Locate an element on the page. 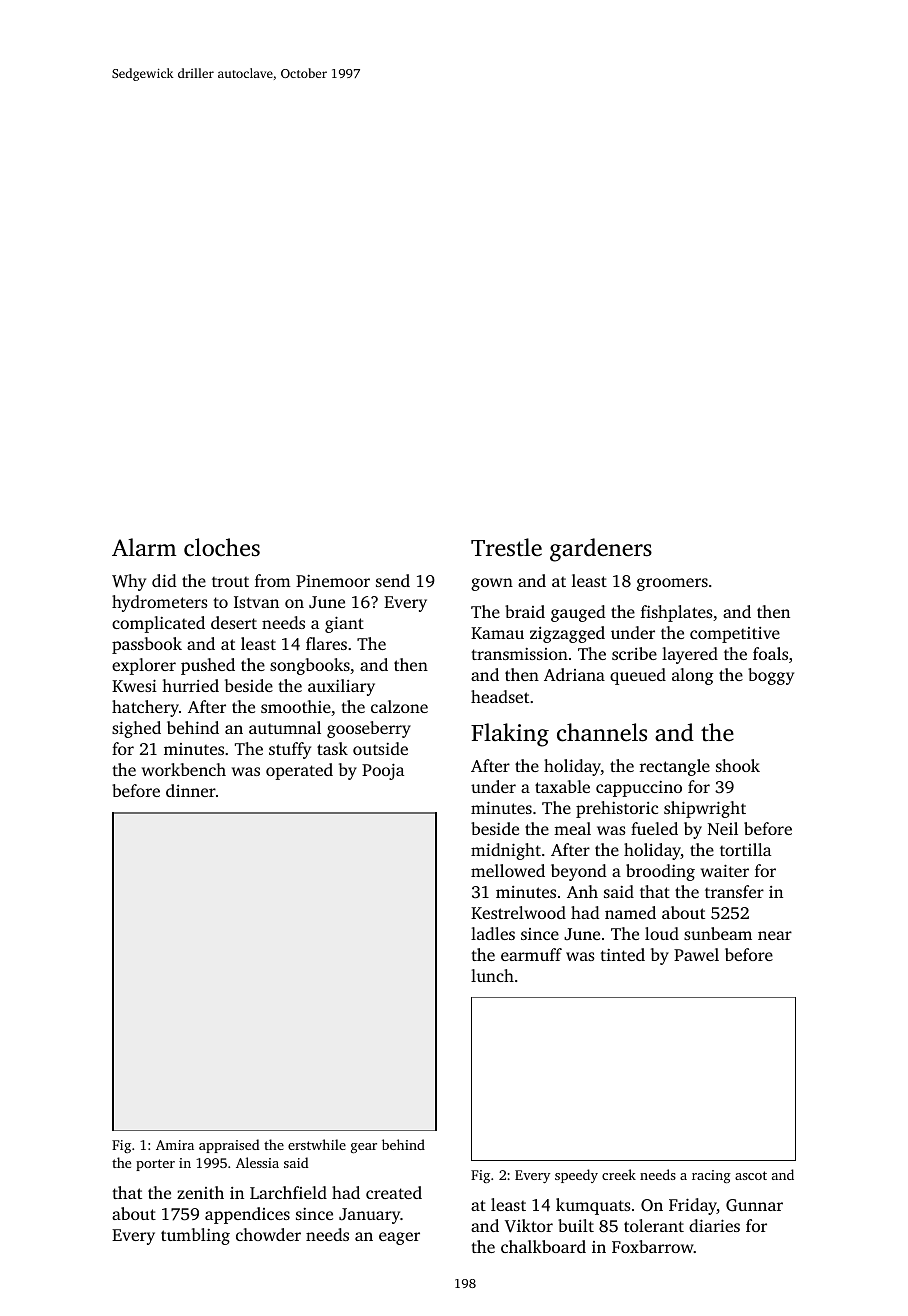  speedy is located at coordinates (576, 1176).
